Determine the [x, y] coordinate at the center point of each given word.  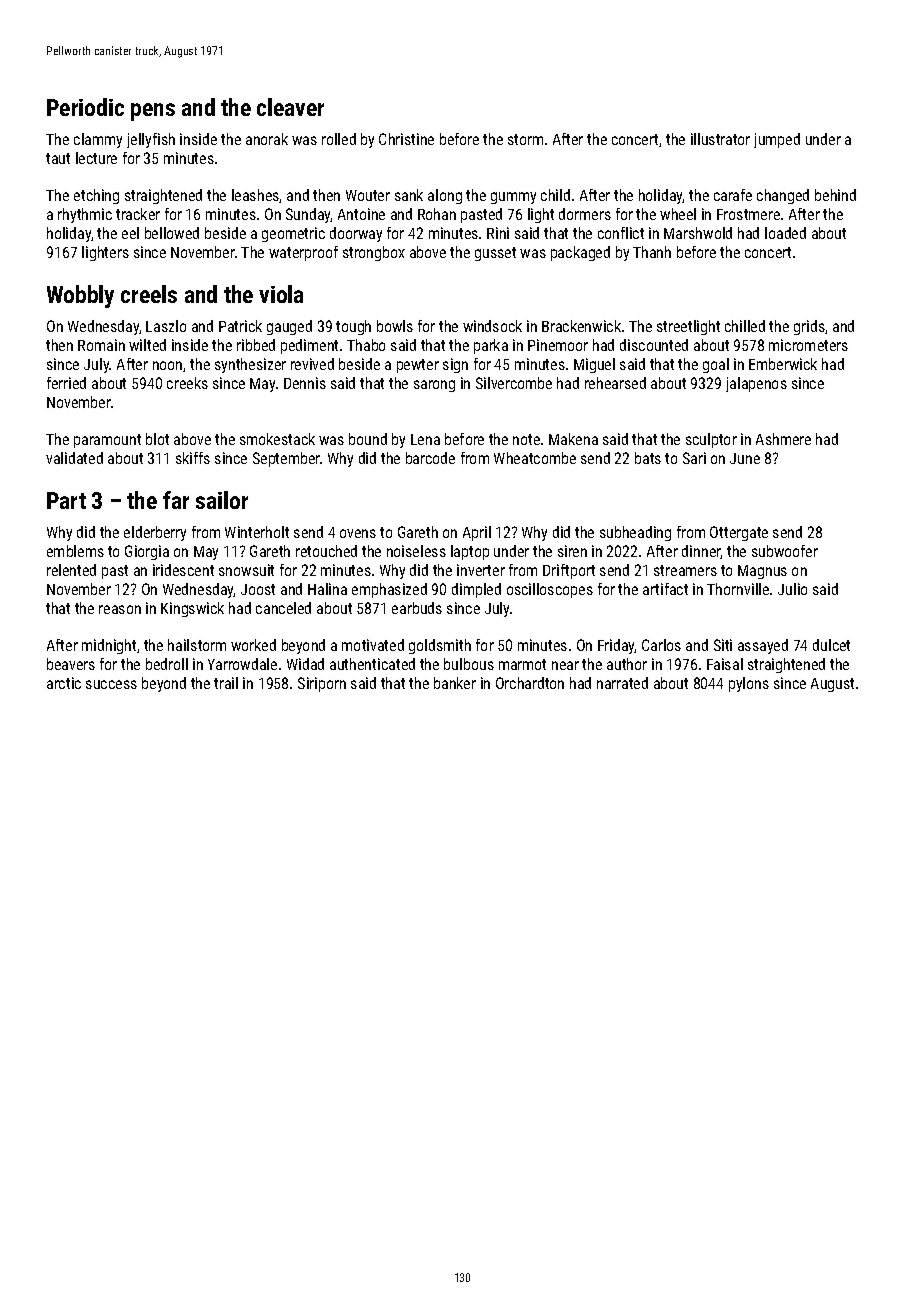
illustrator [720, 139]
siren [572, 551]
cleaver [290, 107]
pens [153, 112]
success [111, 684]
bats [648, 458]
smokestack [277, 439]
